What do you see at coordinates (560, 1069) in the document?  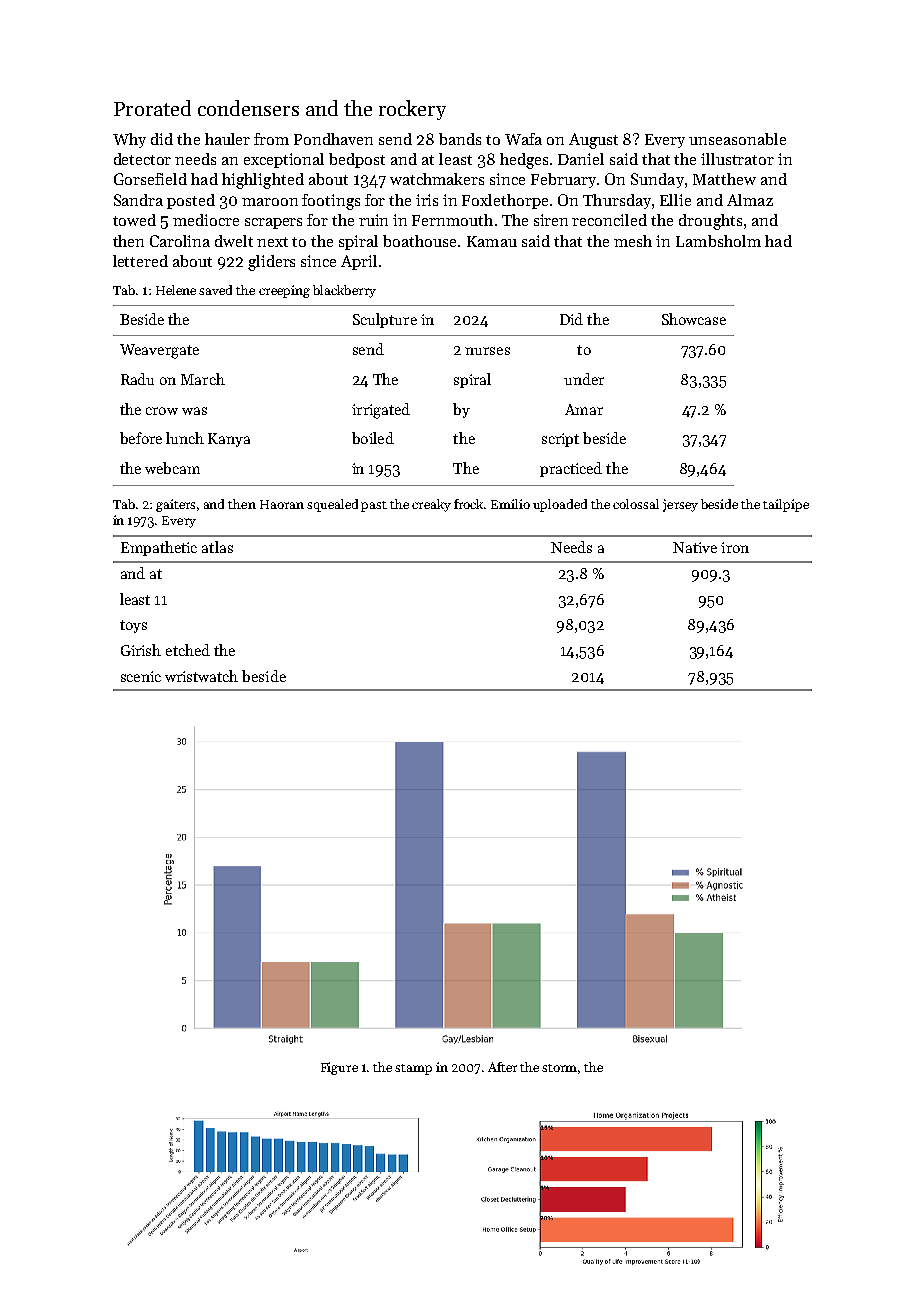 I see `storm` at bounding box center [560, 1069].
